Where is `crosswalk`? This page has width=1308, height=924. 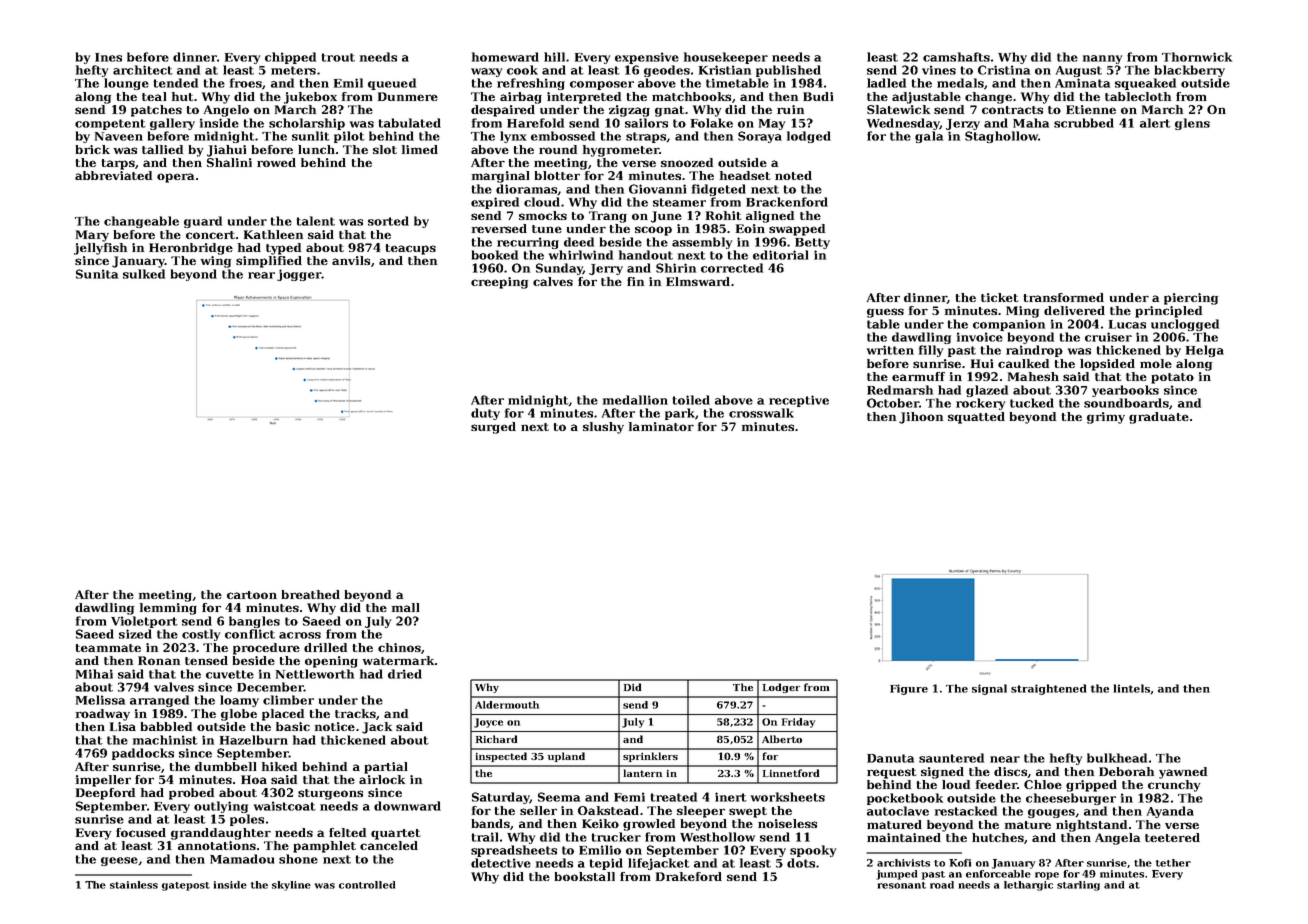 crosswalk is located at coordinates (761, 413).
